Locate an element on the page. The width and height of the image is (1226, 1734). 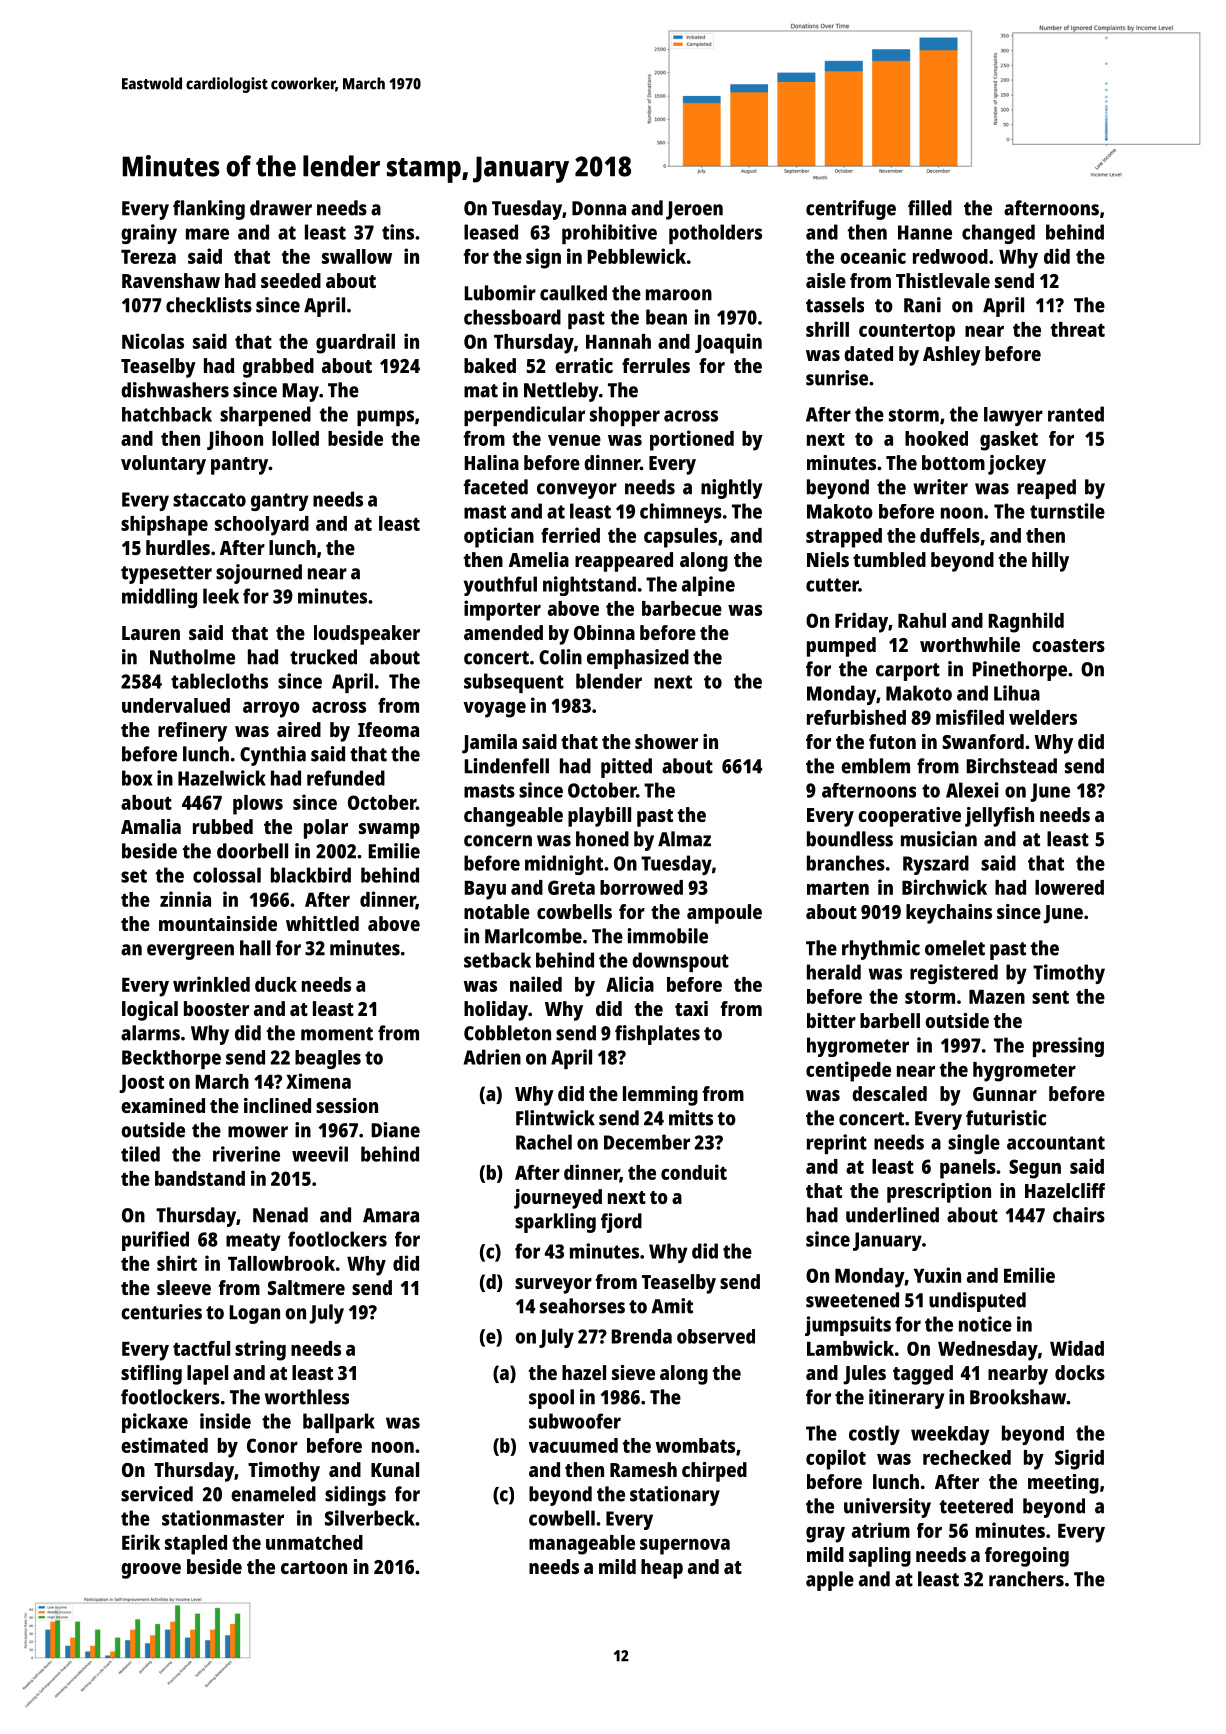
mare is located at coordinates (207, 234).
